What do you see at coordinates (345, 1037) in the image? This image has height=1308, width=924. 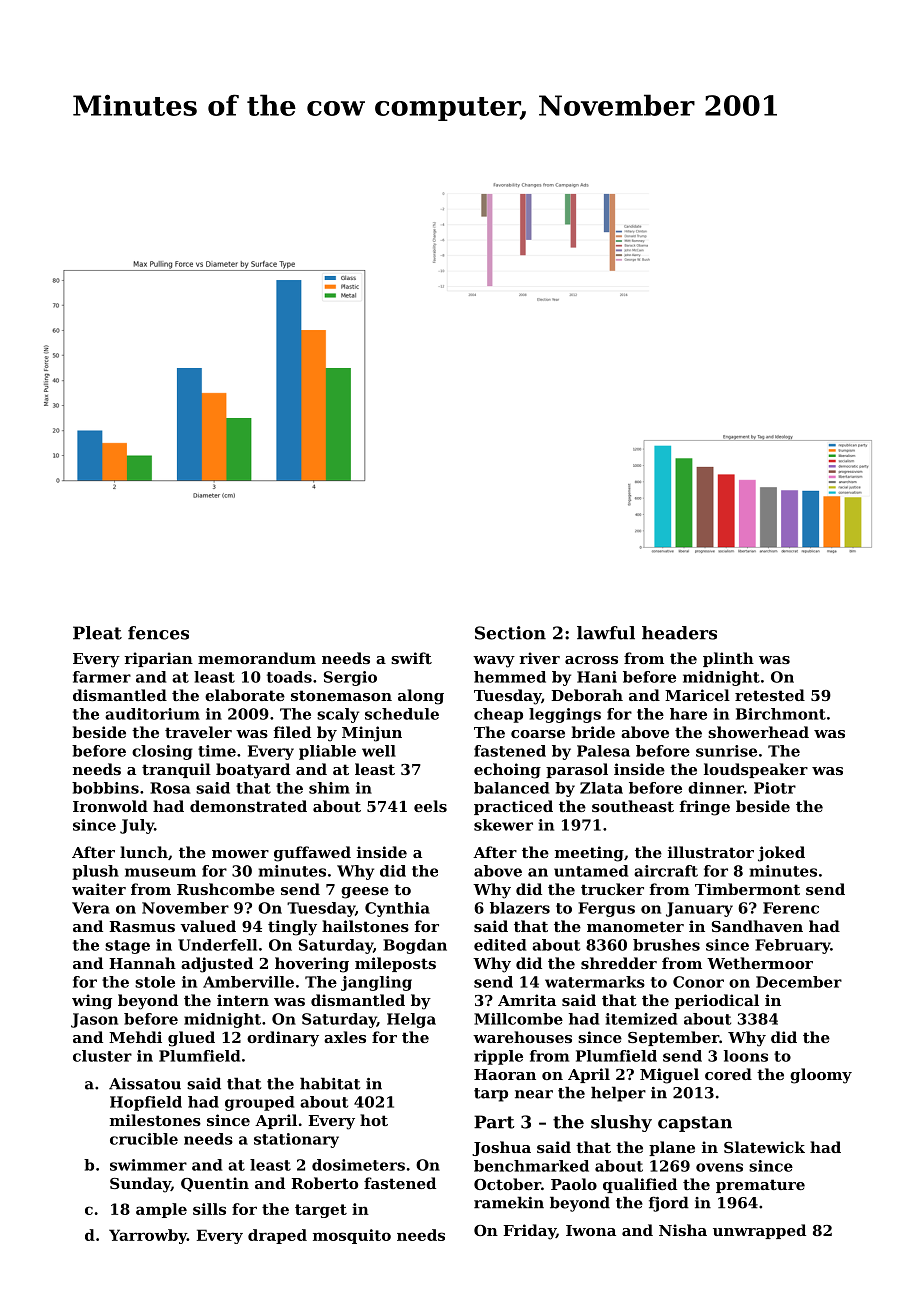 I see `axles` at bounding box center [345, 1037].
